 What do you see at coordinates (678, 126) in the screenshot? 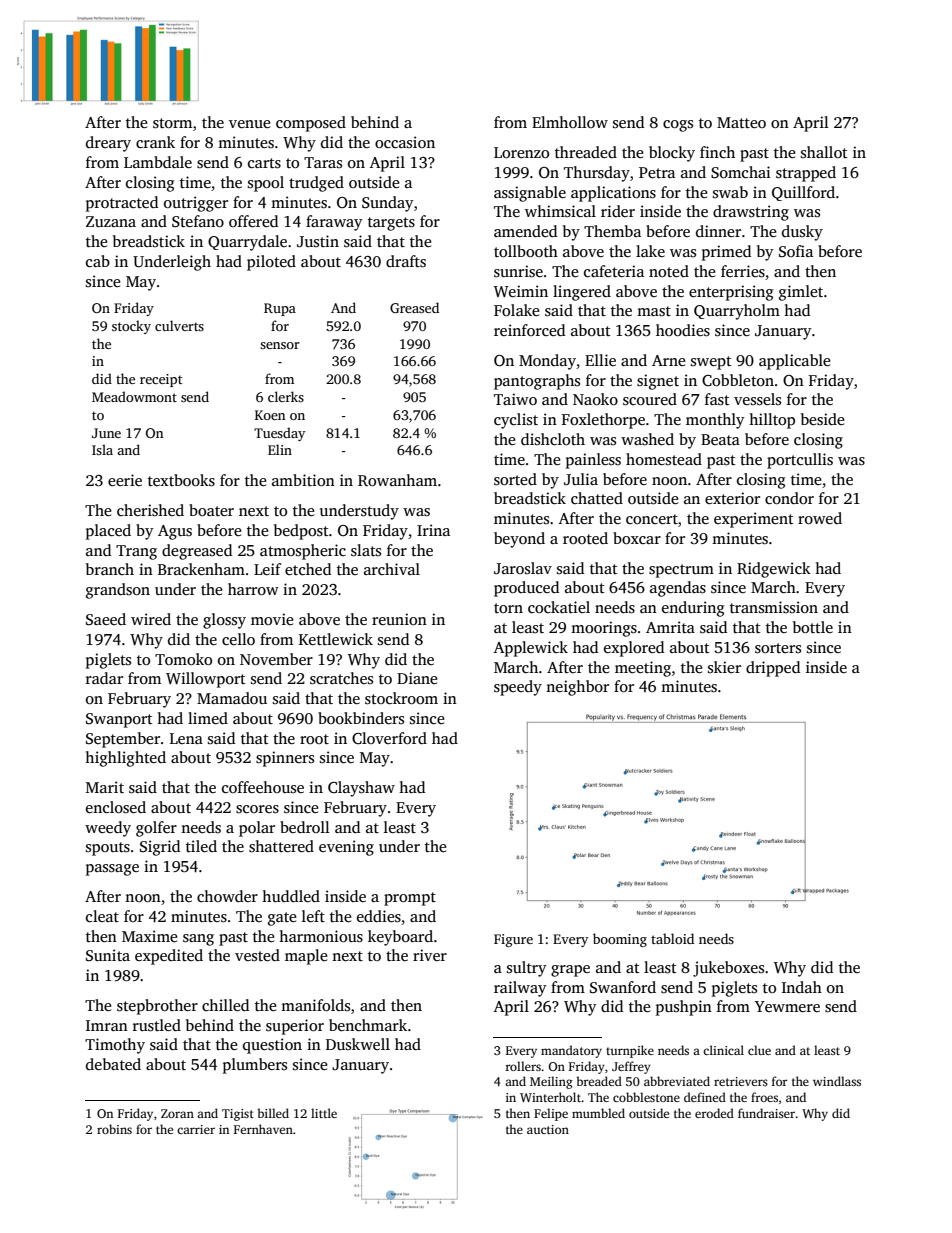
I see `cogs` at bounding box center [678, 126].
